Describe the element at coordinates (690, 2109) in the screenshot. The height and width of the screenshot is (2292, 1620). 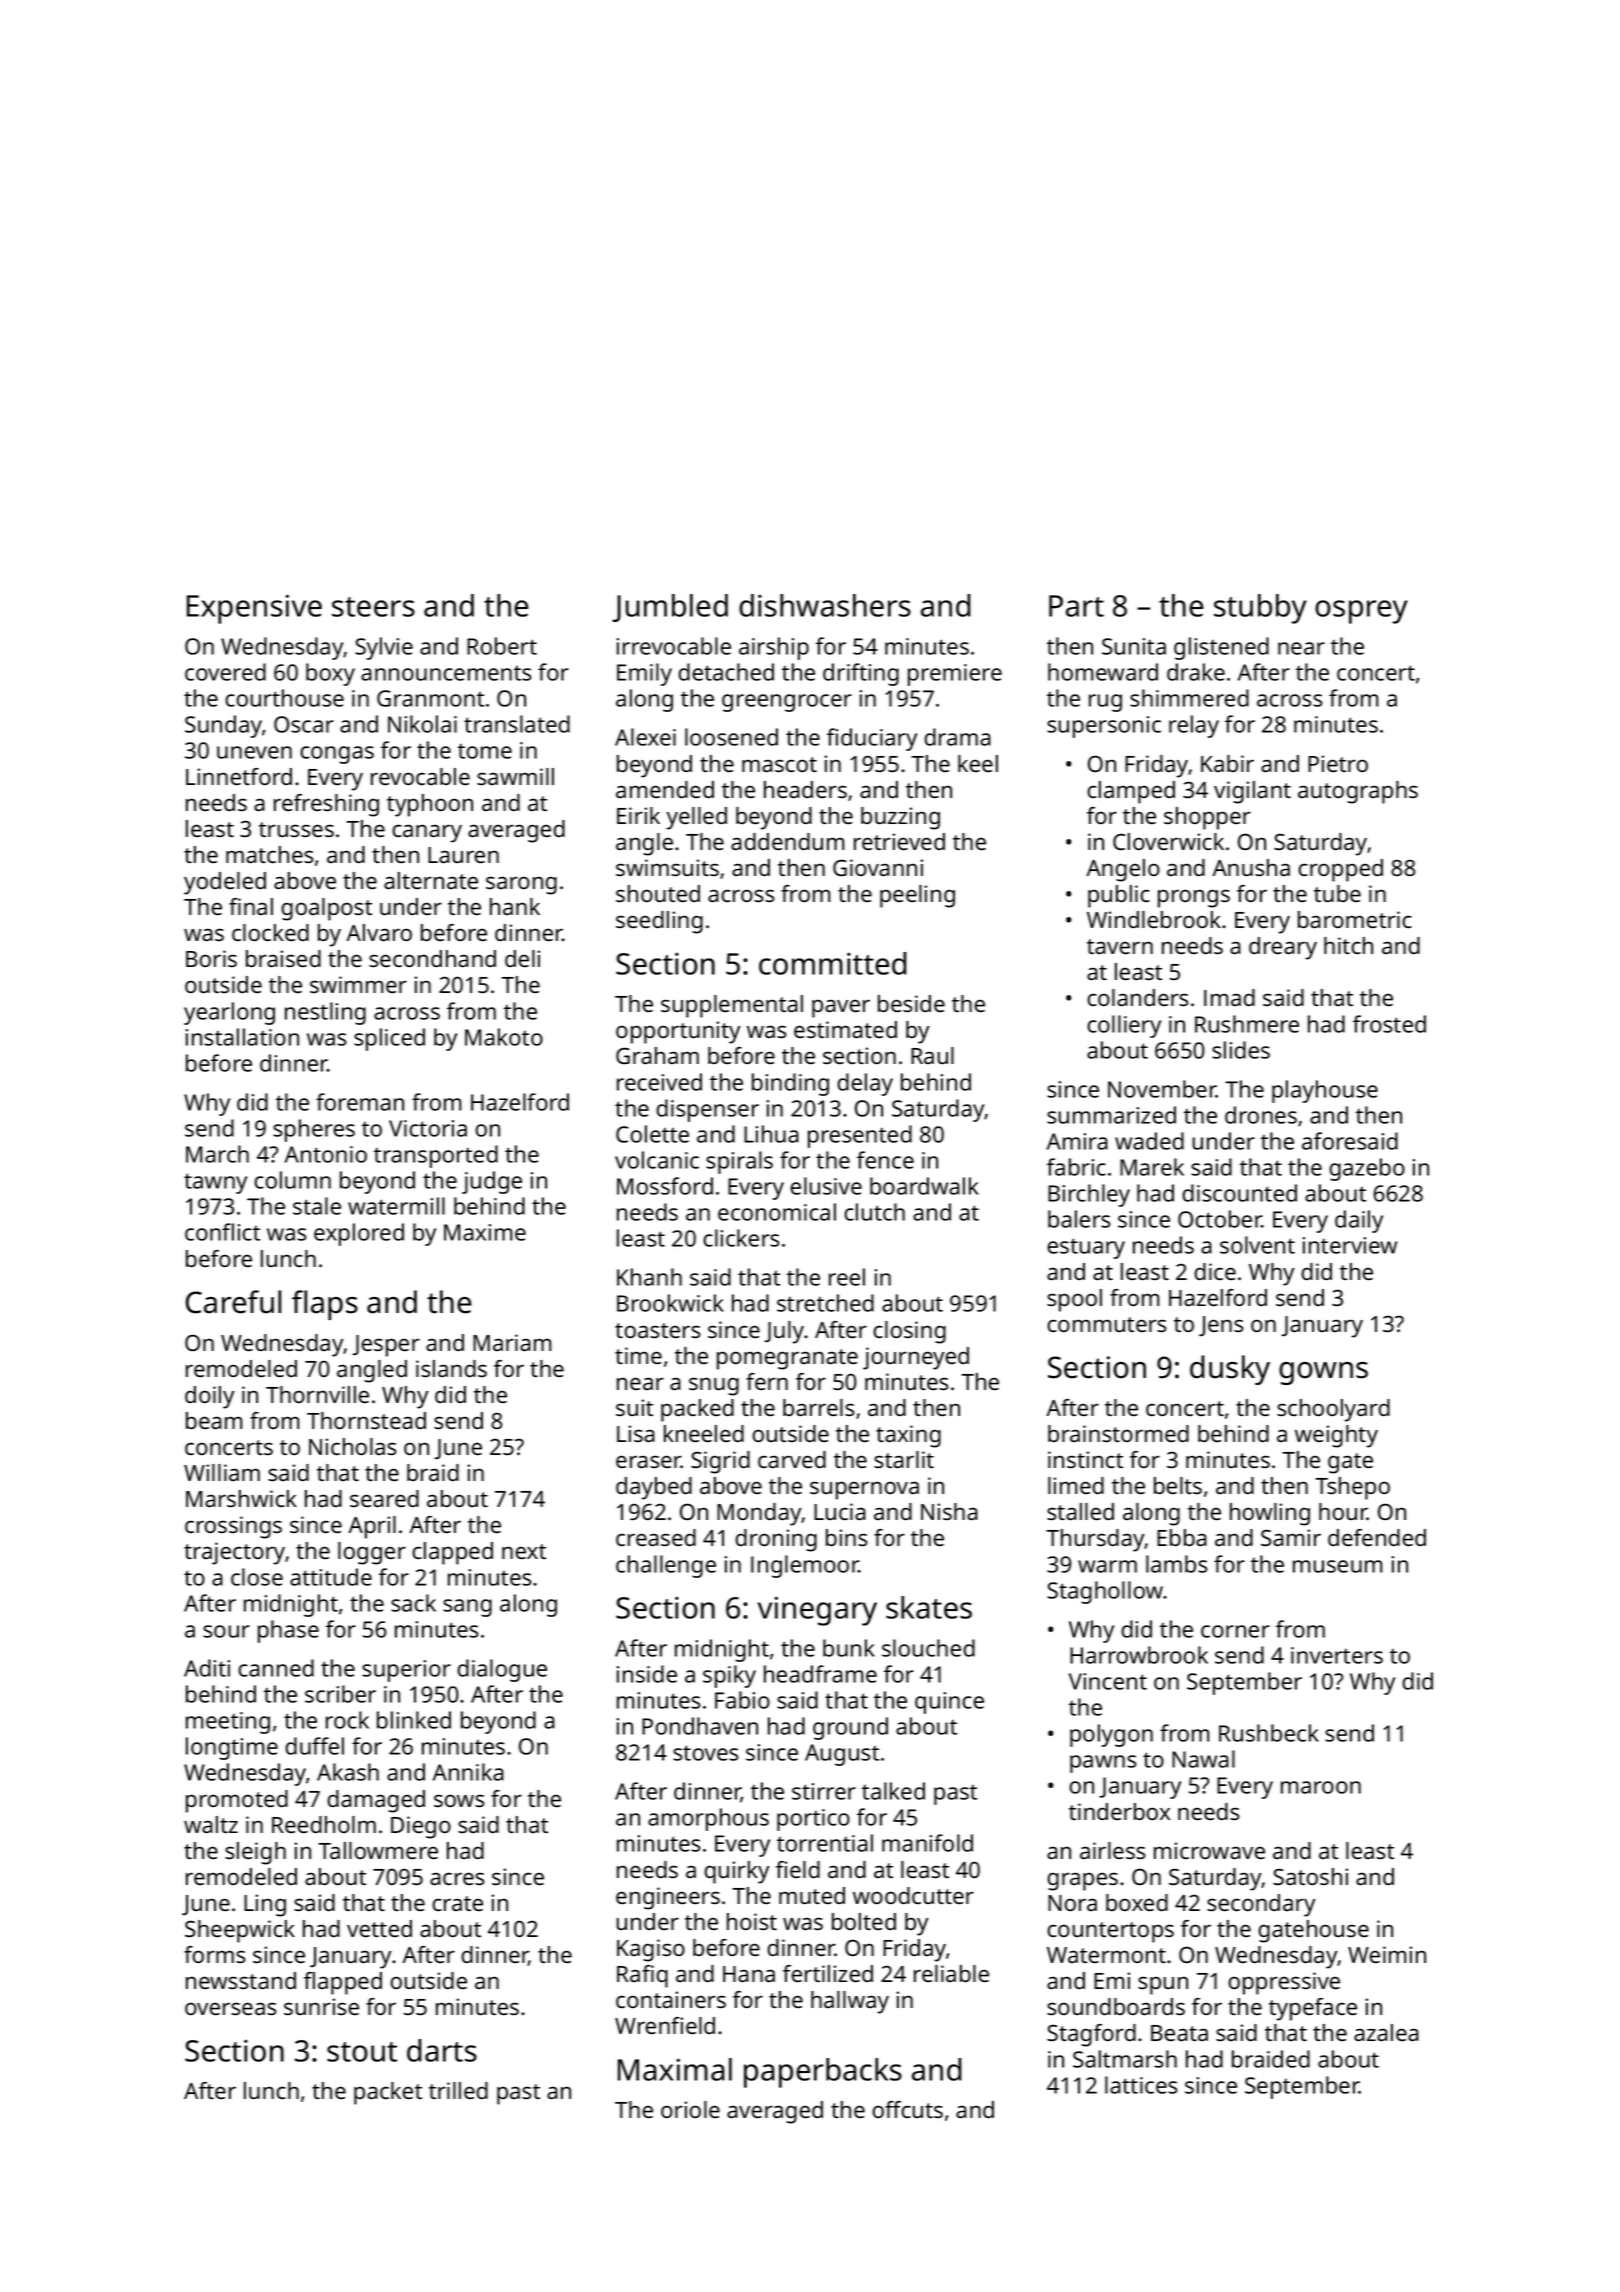
I see `oriole` at that location.
